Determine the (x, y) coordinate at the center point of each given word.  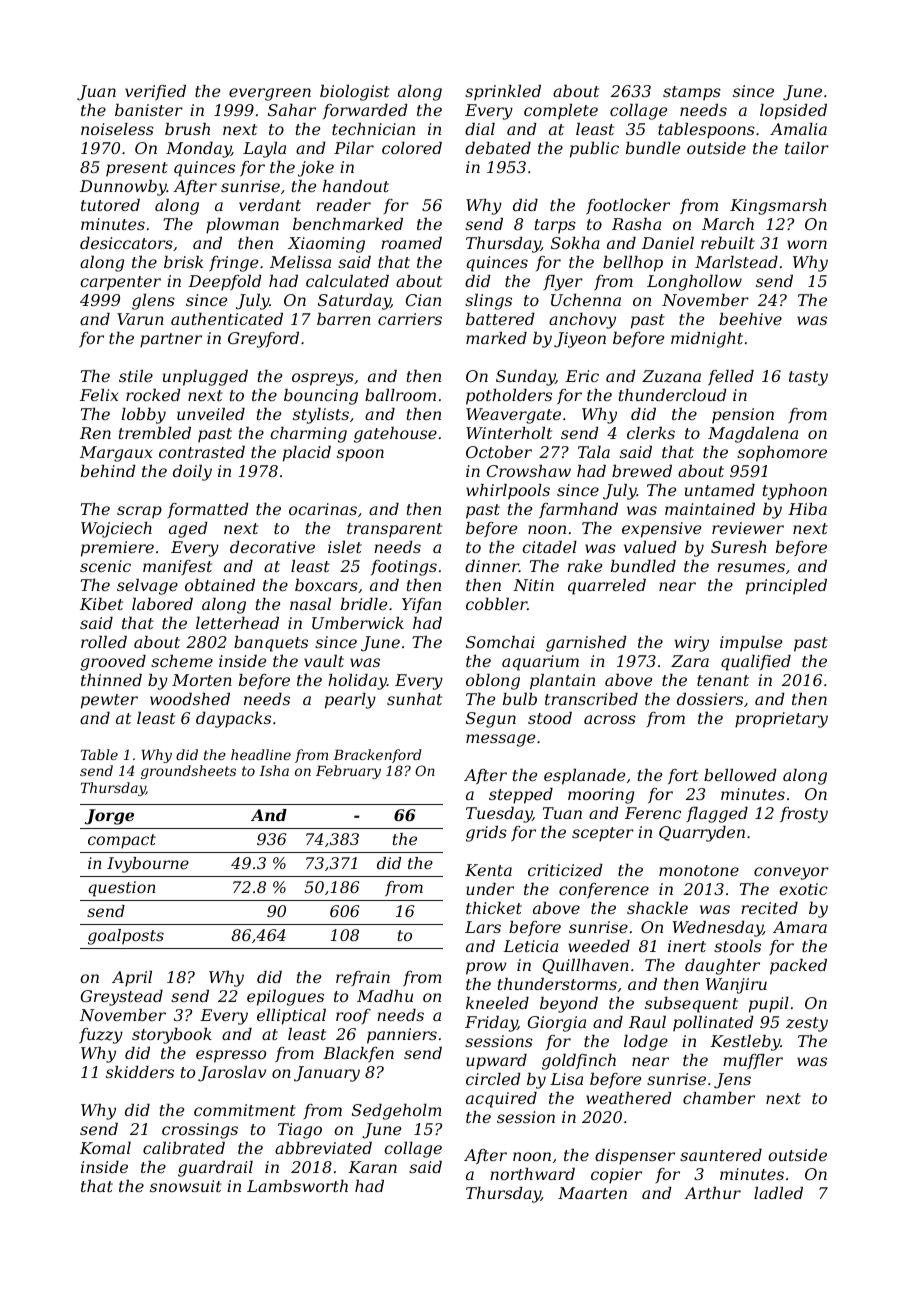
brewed (642, 471)
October (499, 452)
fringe (233, 264)
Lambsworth (297, 1186)
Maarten (592, 1193)
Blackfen (358, 1055)
